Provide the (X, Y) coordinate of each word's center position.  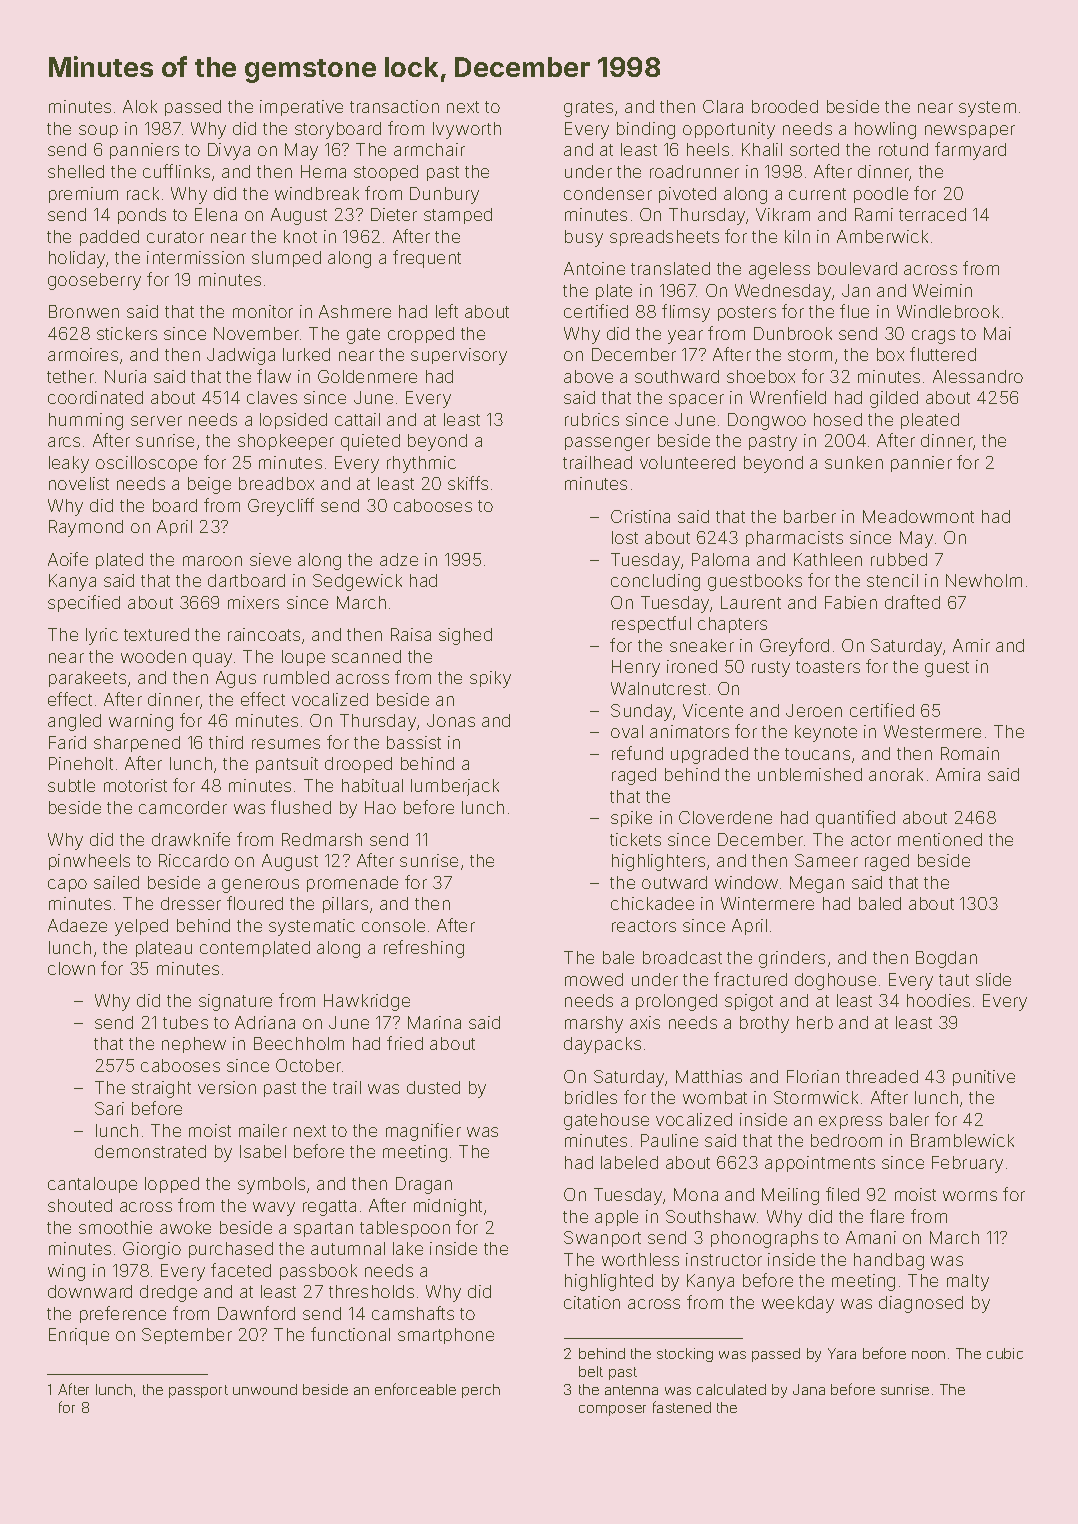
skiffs (468, 483)
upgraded (709, 755)
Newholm (984, 580)
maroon (212, 561)
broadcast (682, 957)
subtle (71, 785)
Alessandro (978, 376)
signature (235, 1002)
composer (612, 1410)
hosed (838, 419)
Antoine (594, 268)
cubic (1005, 1353)
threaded (882, 1076)
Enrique (79, 1336)
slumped (286, 259)
